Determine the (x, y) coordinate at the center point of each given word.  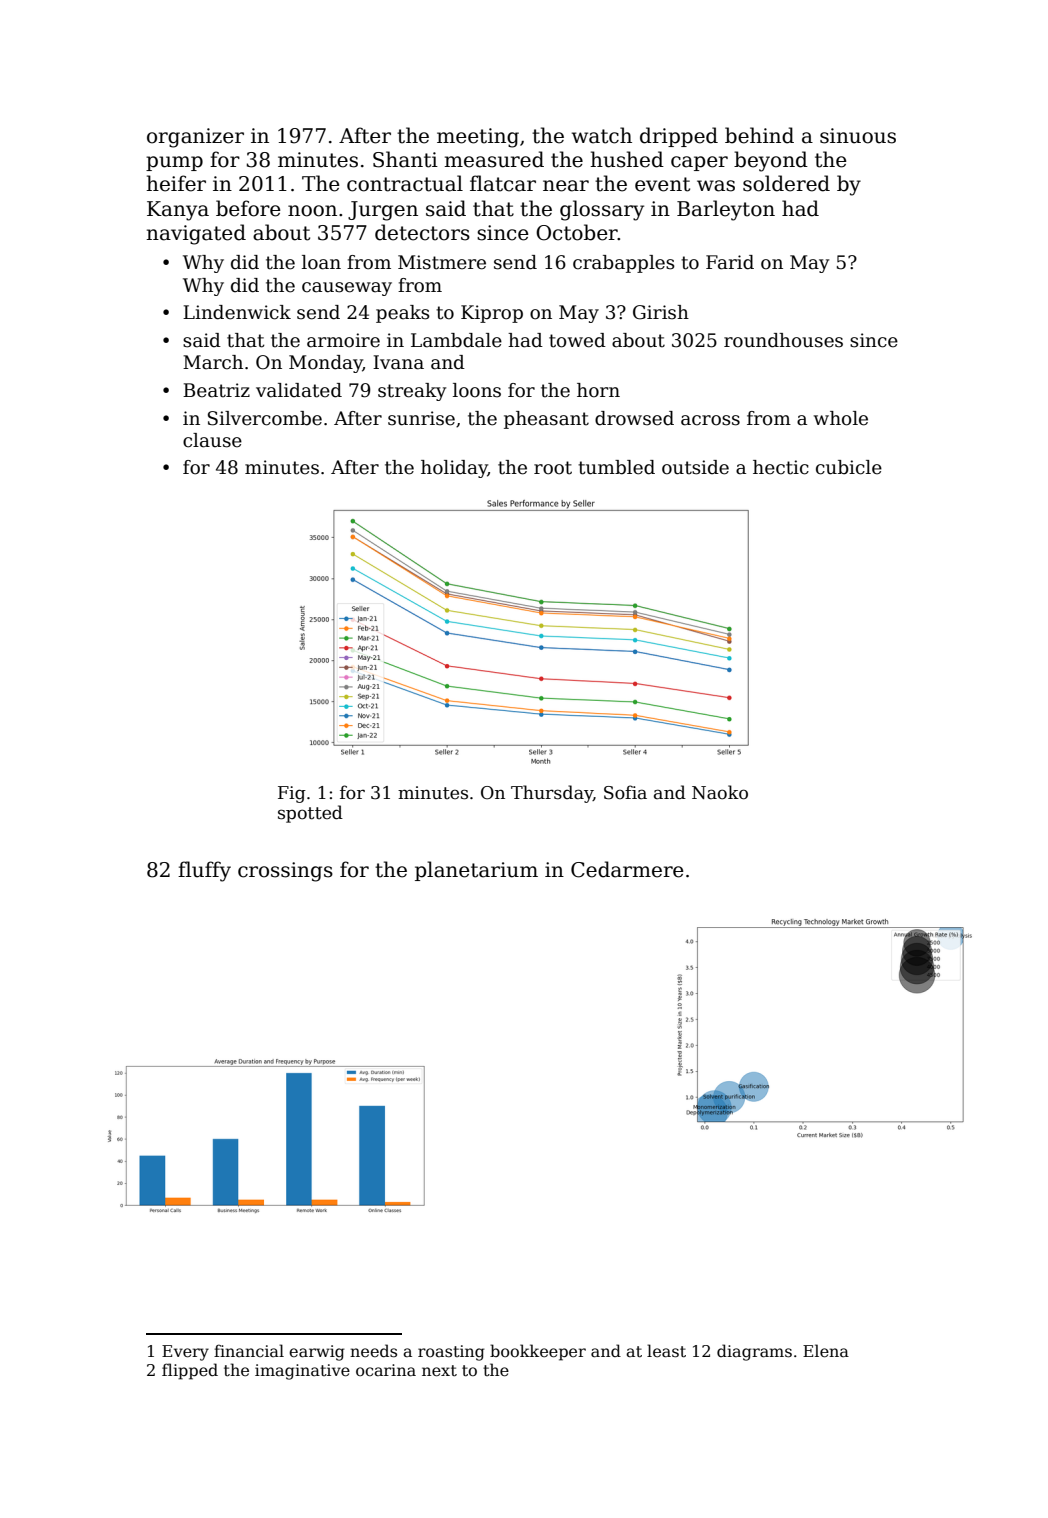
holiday (454, 469)
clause (212, 440)
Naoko (720, 792)
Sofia (625, 792)
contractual (405, 183)
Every (185, 1353)
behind (759, 135)
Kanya (178, 211)
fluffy (204, 871)
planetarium (476, 871)
